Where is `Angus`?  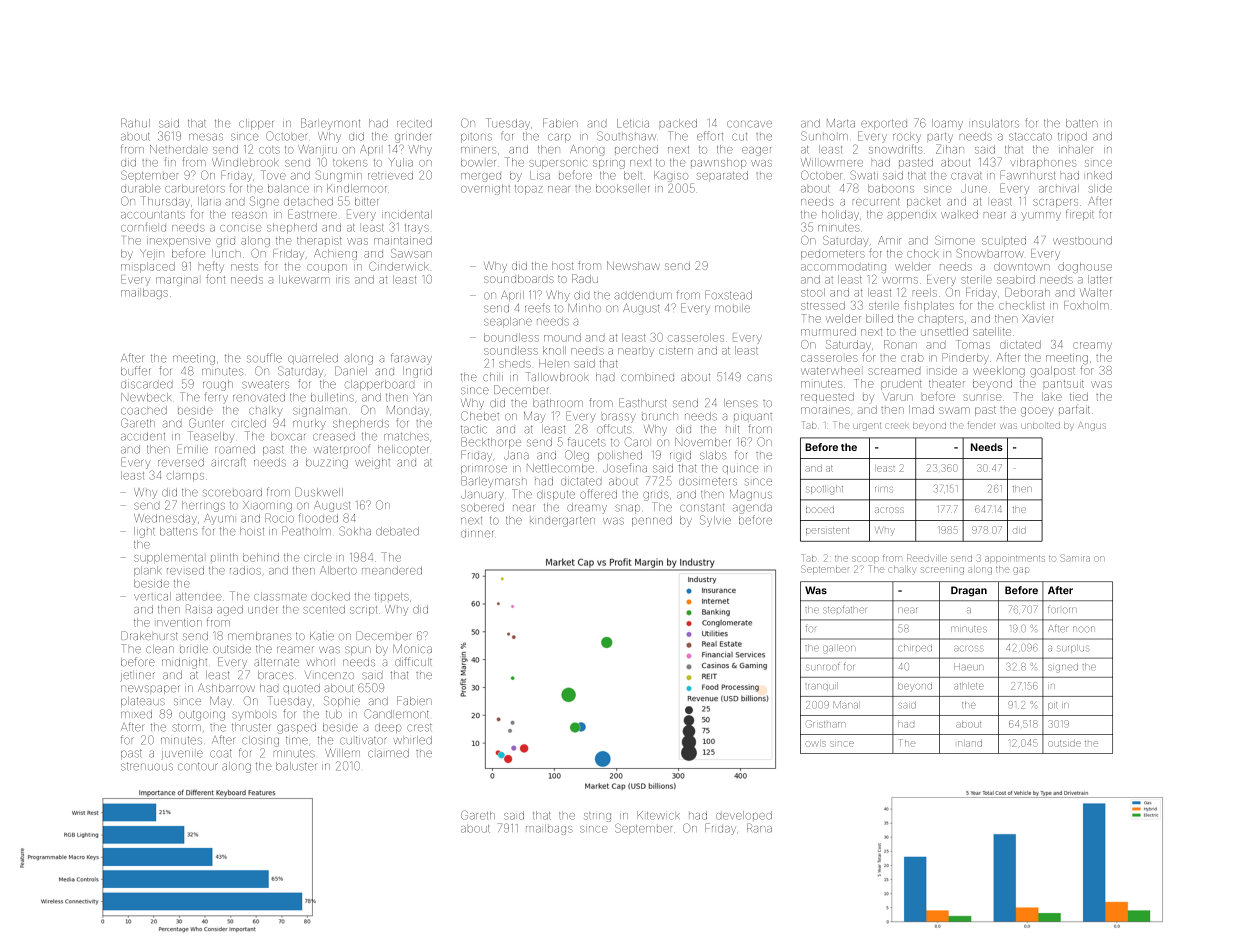
Angus is located at coordinates (1092, 426).
